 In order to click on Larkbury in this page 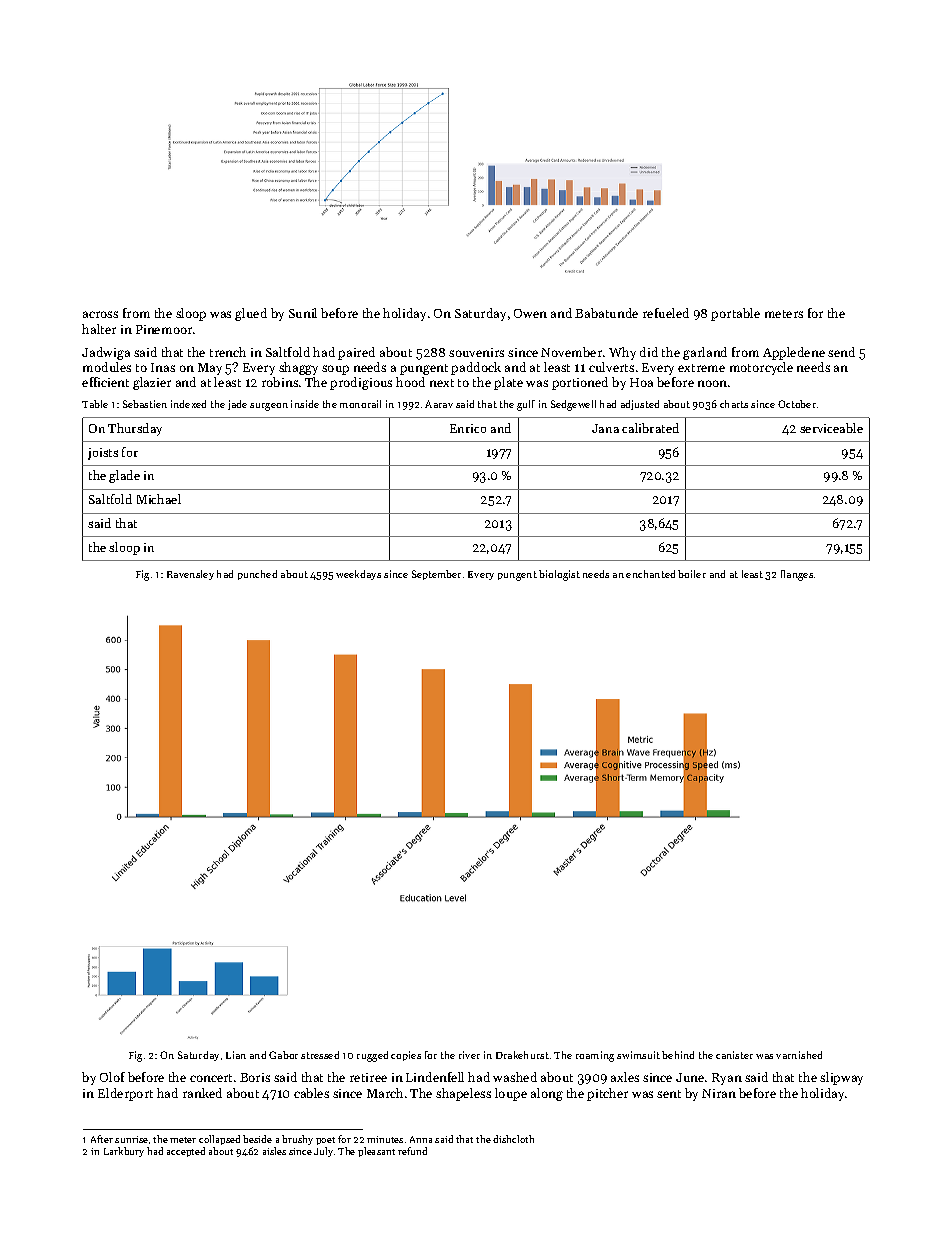, I will do `click(124, 1152)`.
